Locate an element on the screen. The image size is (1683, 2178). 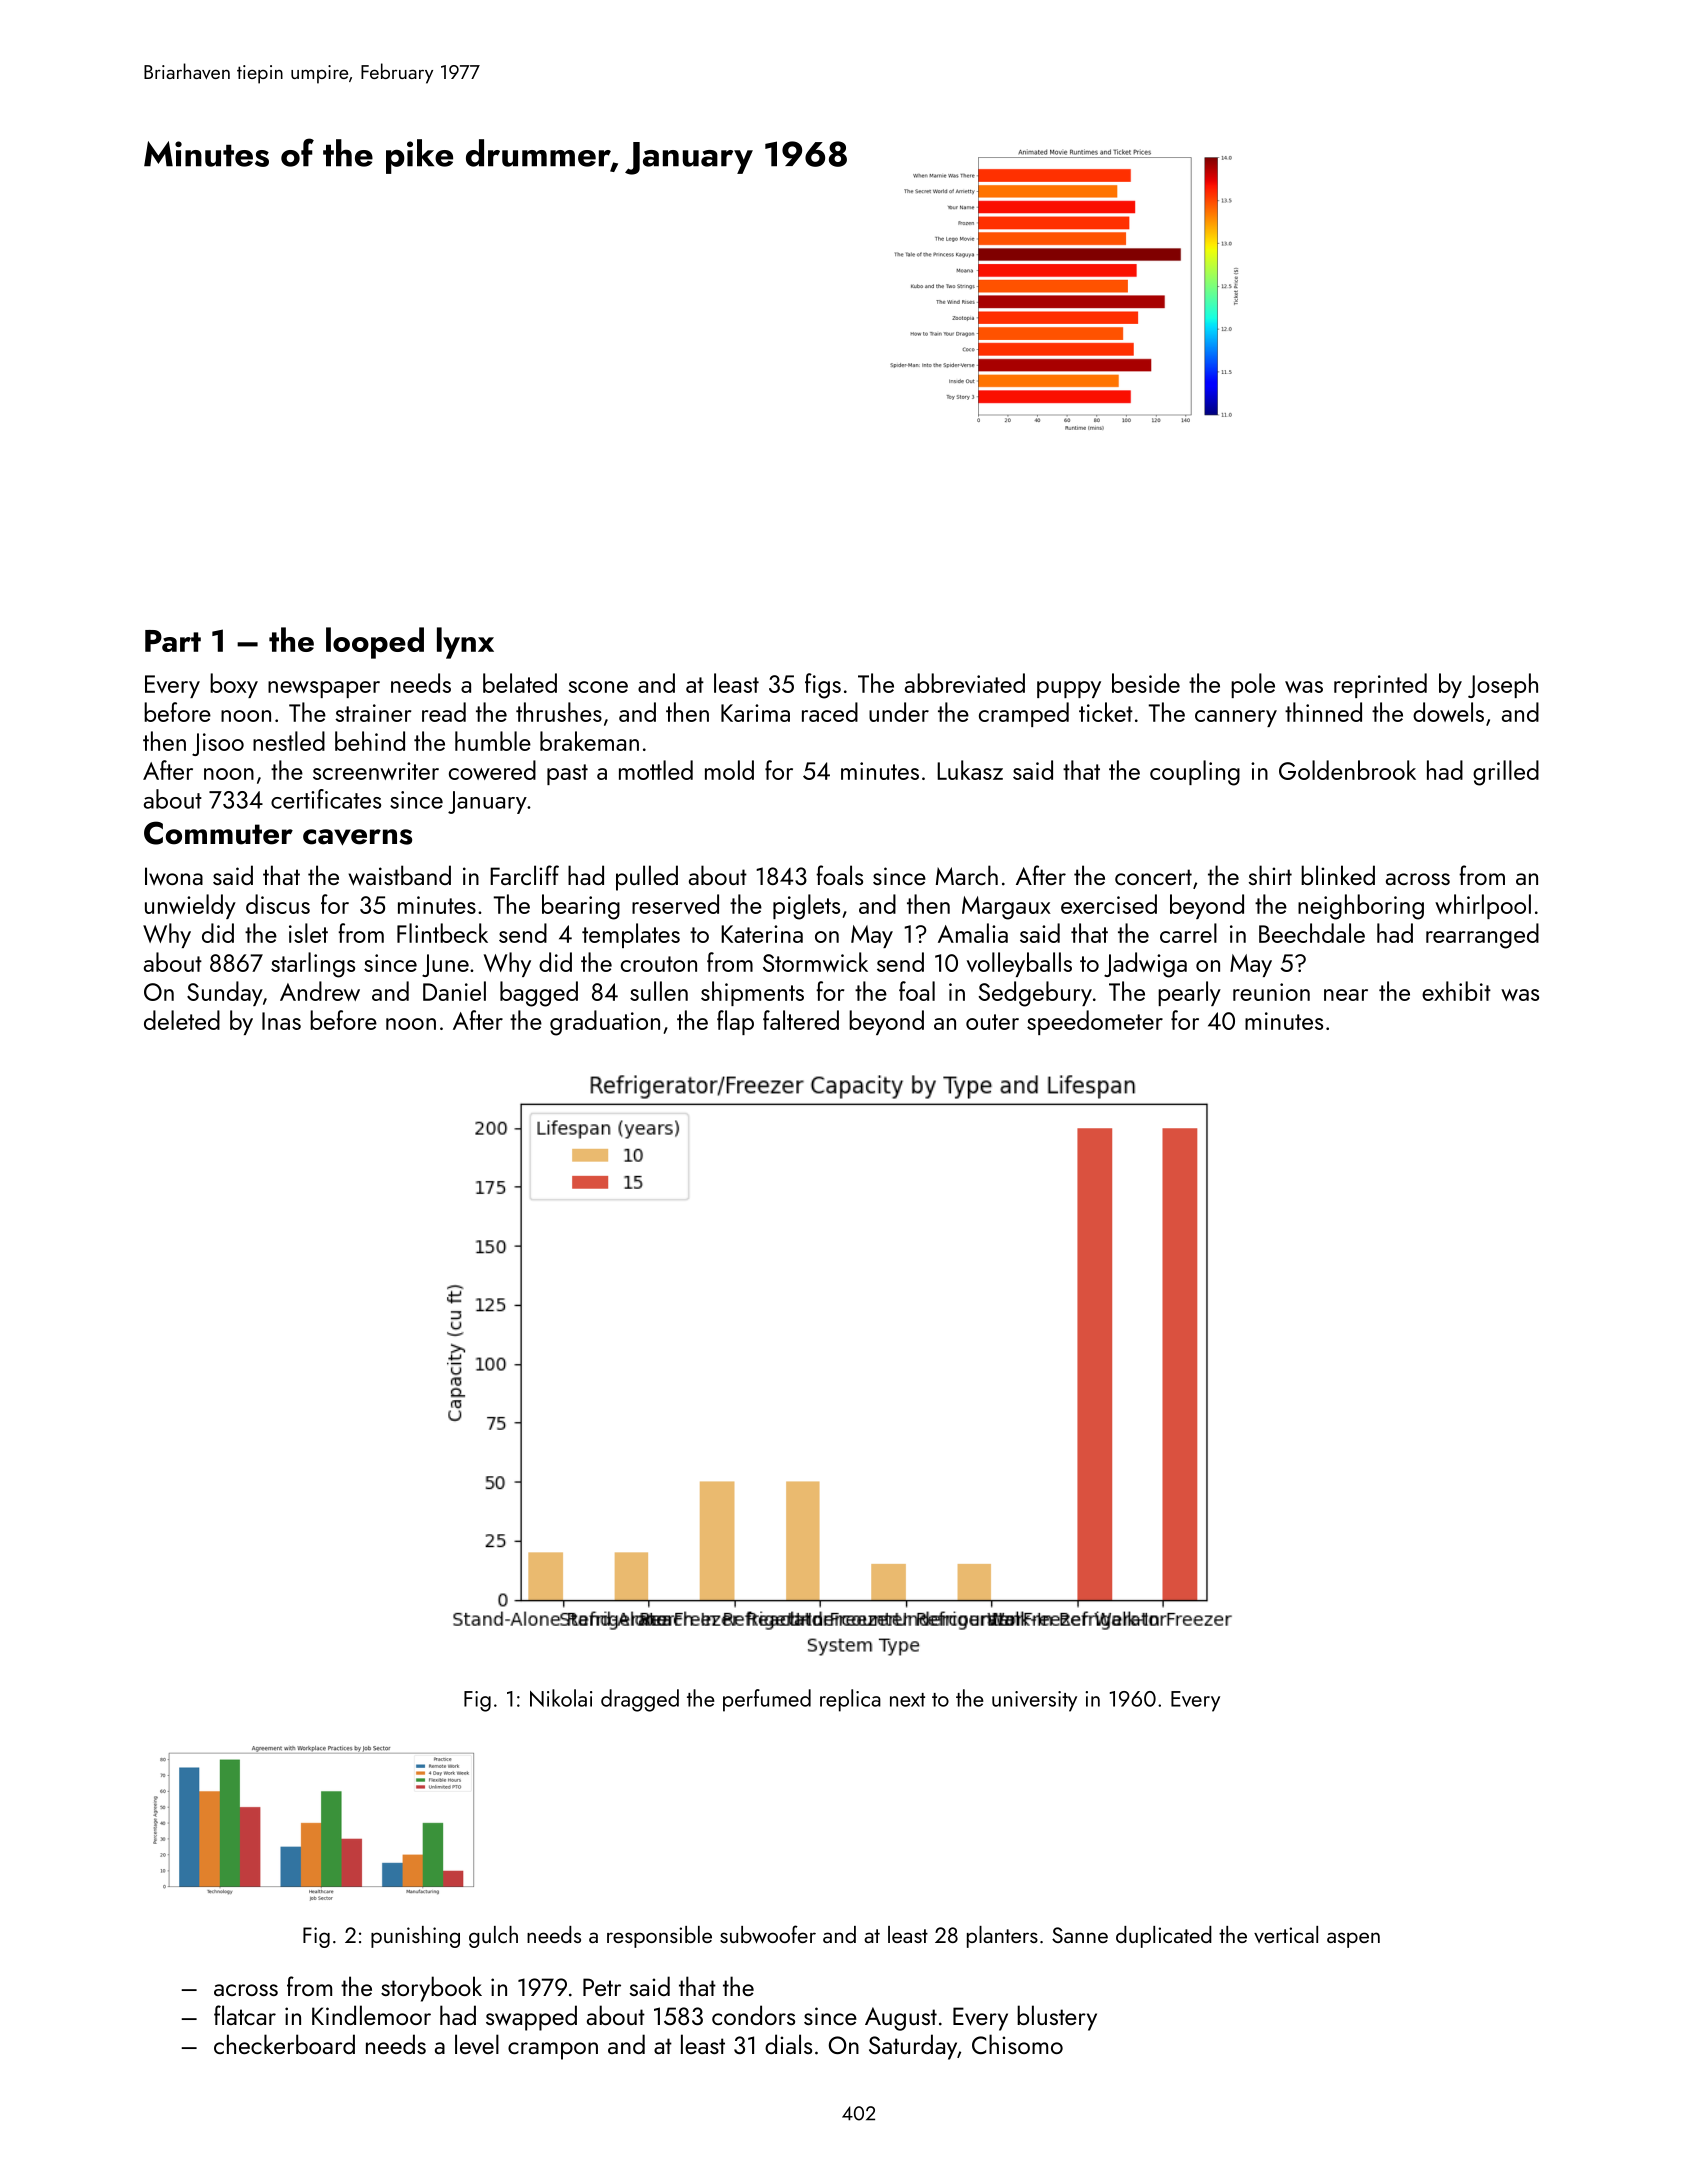
whirlpool is located at coordinates (1483, 906).
